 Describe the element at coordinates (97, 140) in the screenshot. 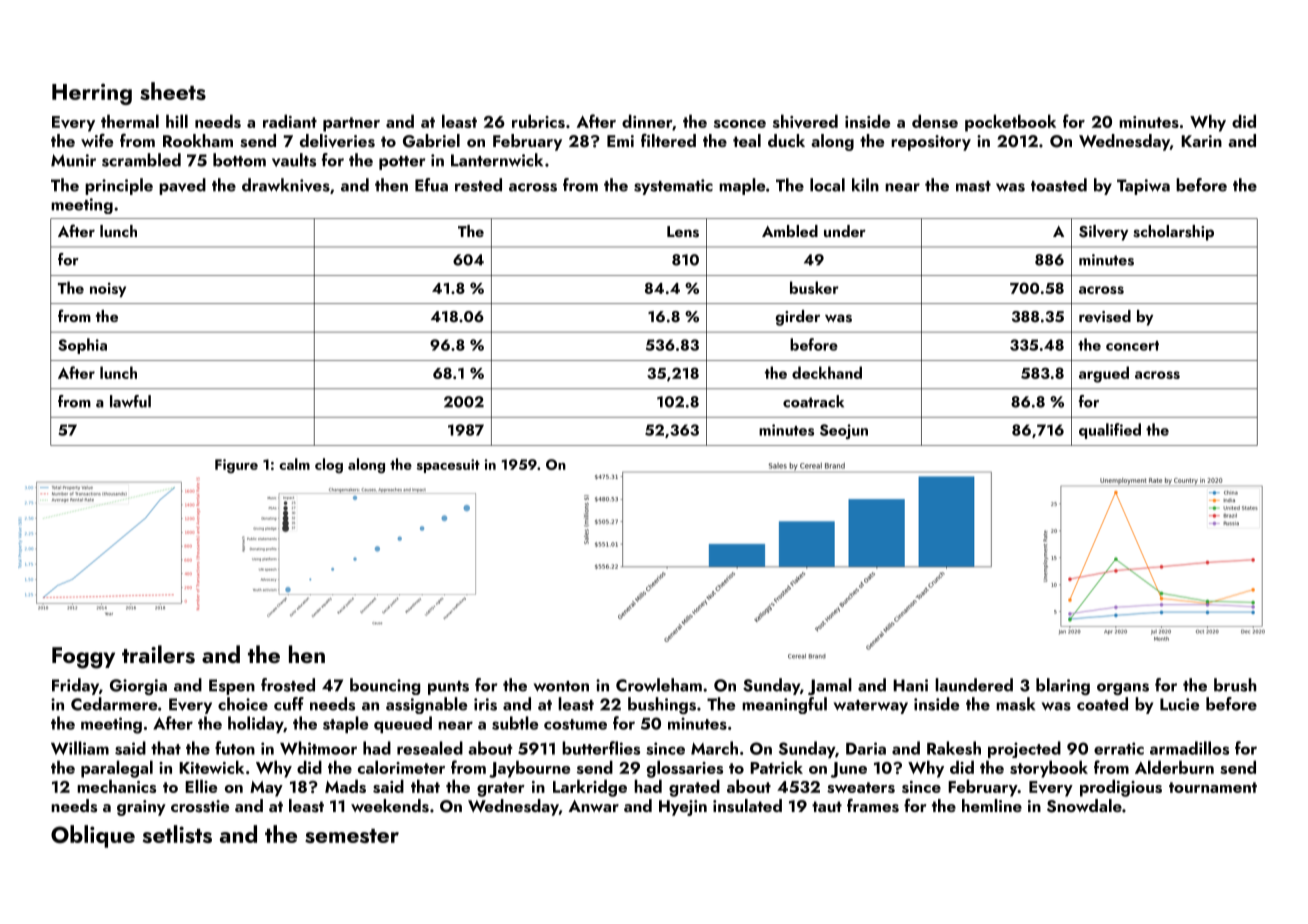

I see `wife` at that location.
